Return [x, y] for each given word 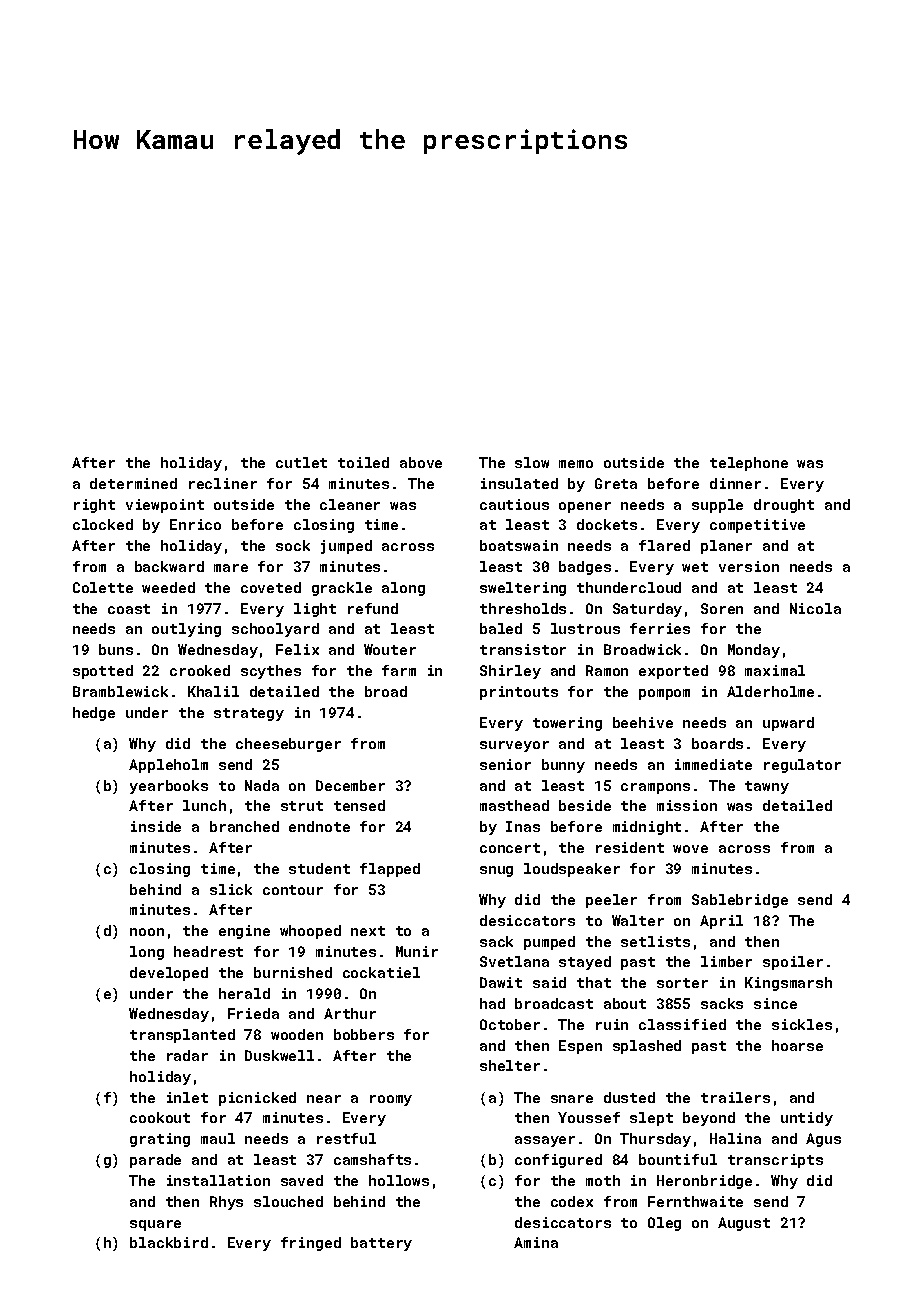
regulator [802, 766]
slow [532, 462]
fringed [311, 1244]
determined [133, 483]
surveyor [514, 746]
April [721, 922]
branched [244, 826]
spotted [103, 672]
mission [687, 805]
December [350, 785]
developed [169, 974]
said [549, 982]
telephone [749, 464]
